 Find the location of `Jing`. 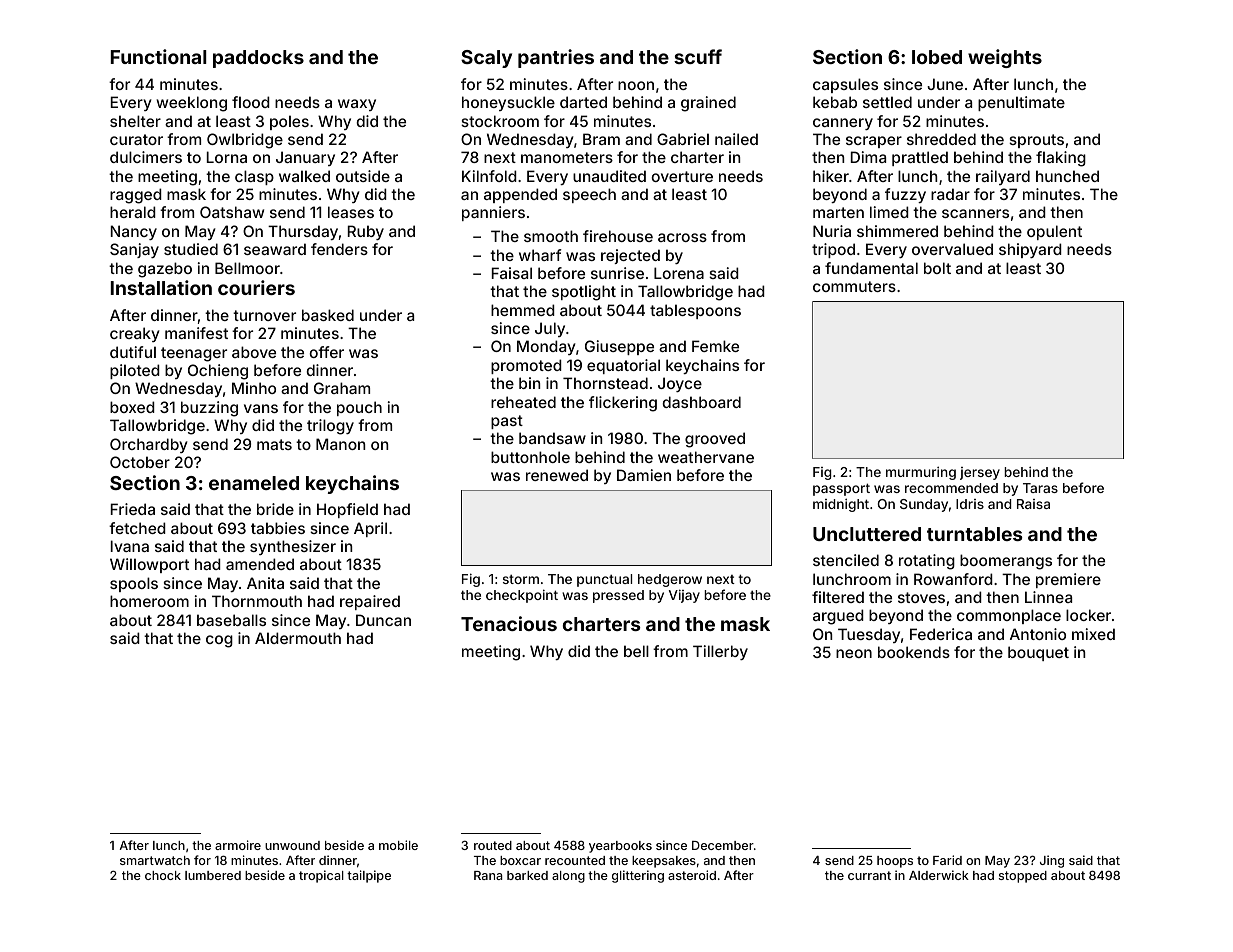

Jing is located at coordinates (1052, 861).
